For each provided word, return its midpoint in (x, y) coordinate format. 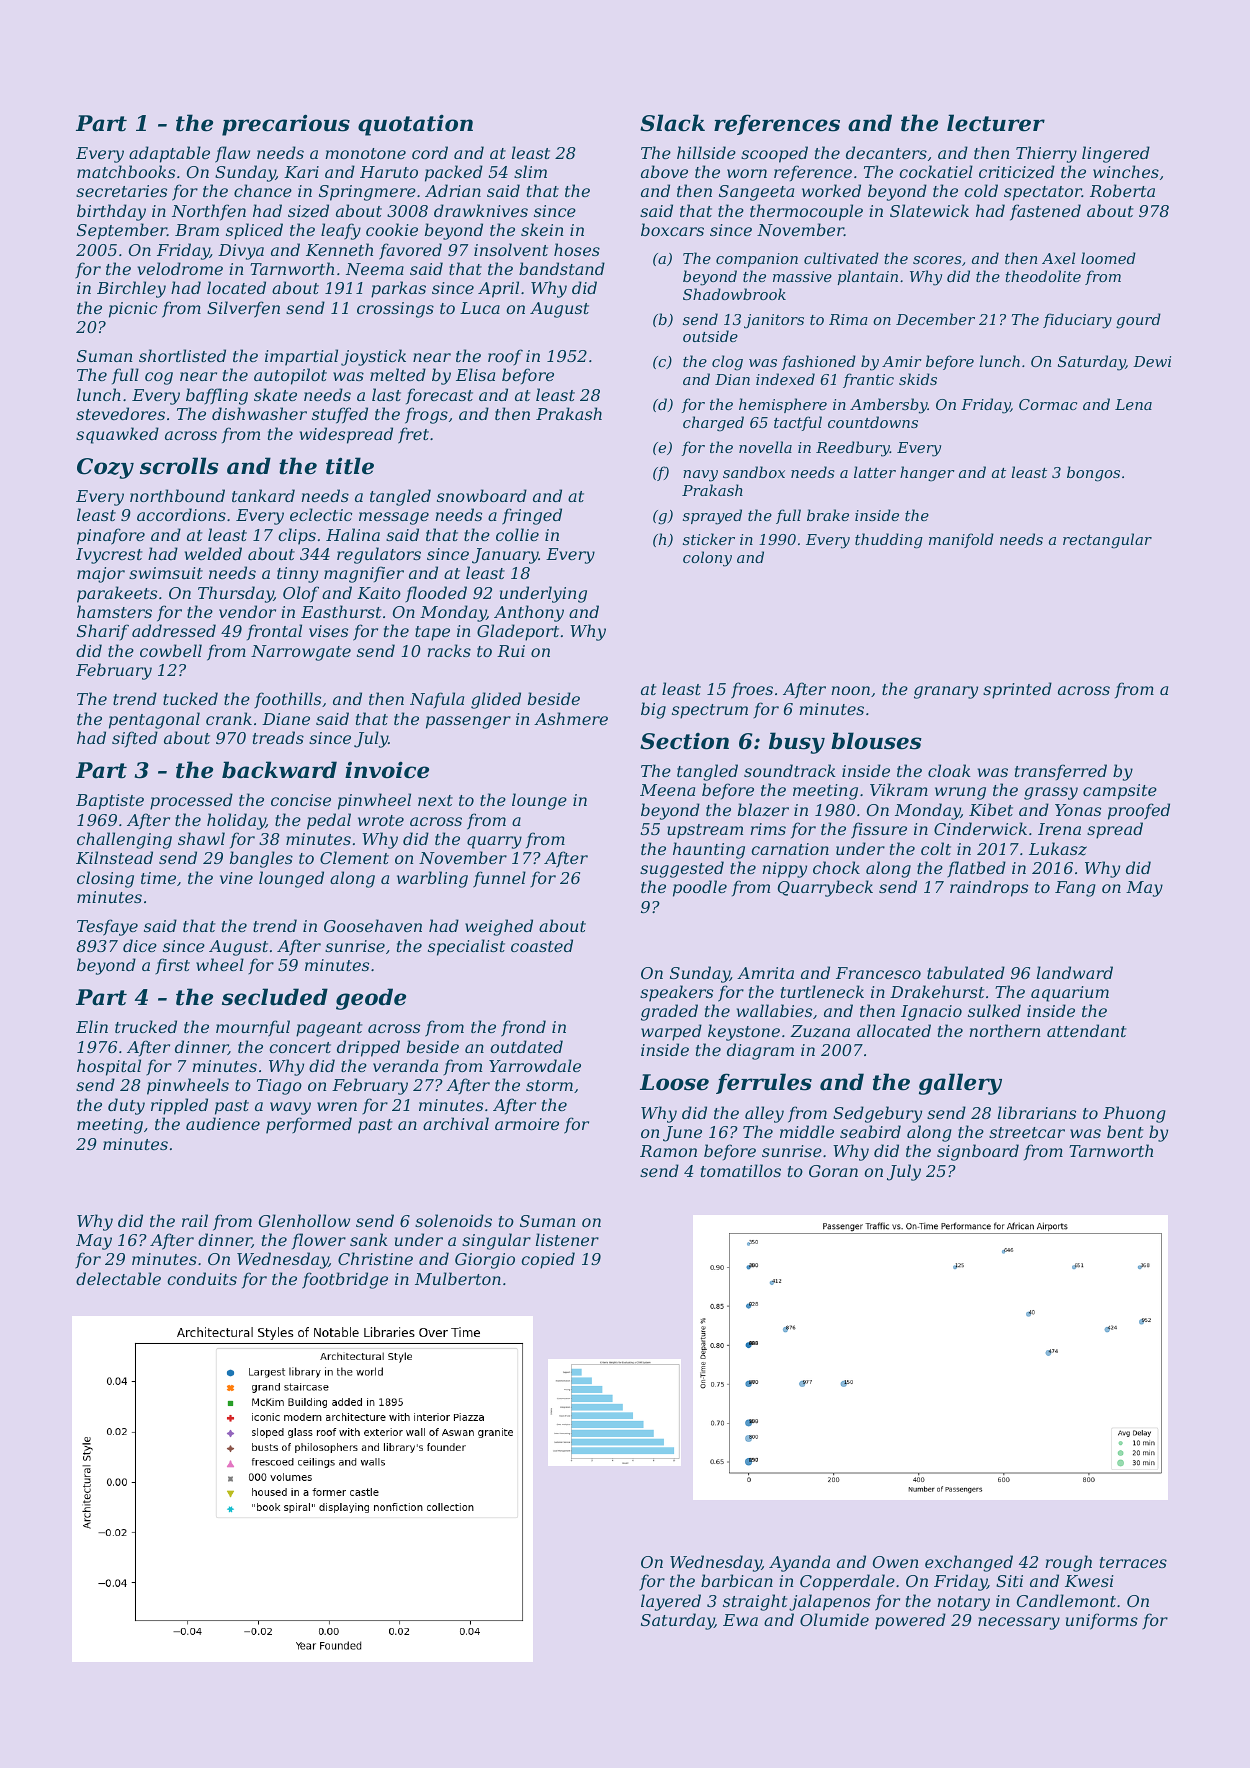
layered (671, 1602)
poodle (700, 888)
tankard (263, 495)
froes (752, 690)
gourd (1138, 321)
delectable (118, 1278)
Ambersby (889, 406)
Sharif (103, 632)
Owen (895, 1562)
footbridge (345, 1280)
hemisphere (783, 405)
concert (300, 1047)
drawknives (481, 210)
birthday (111, 212)
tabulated (966, 972)
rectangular (1107, 541)
